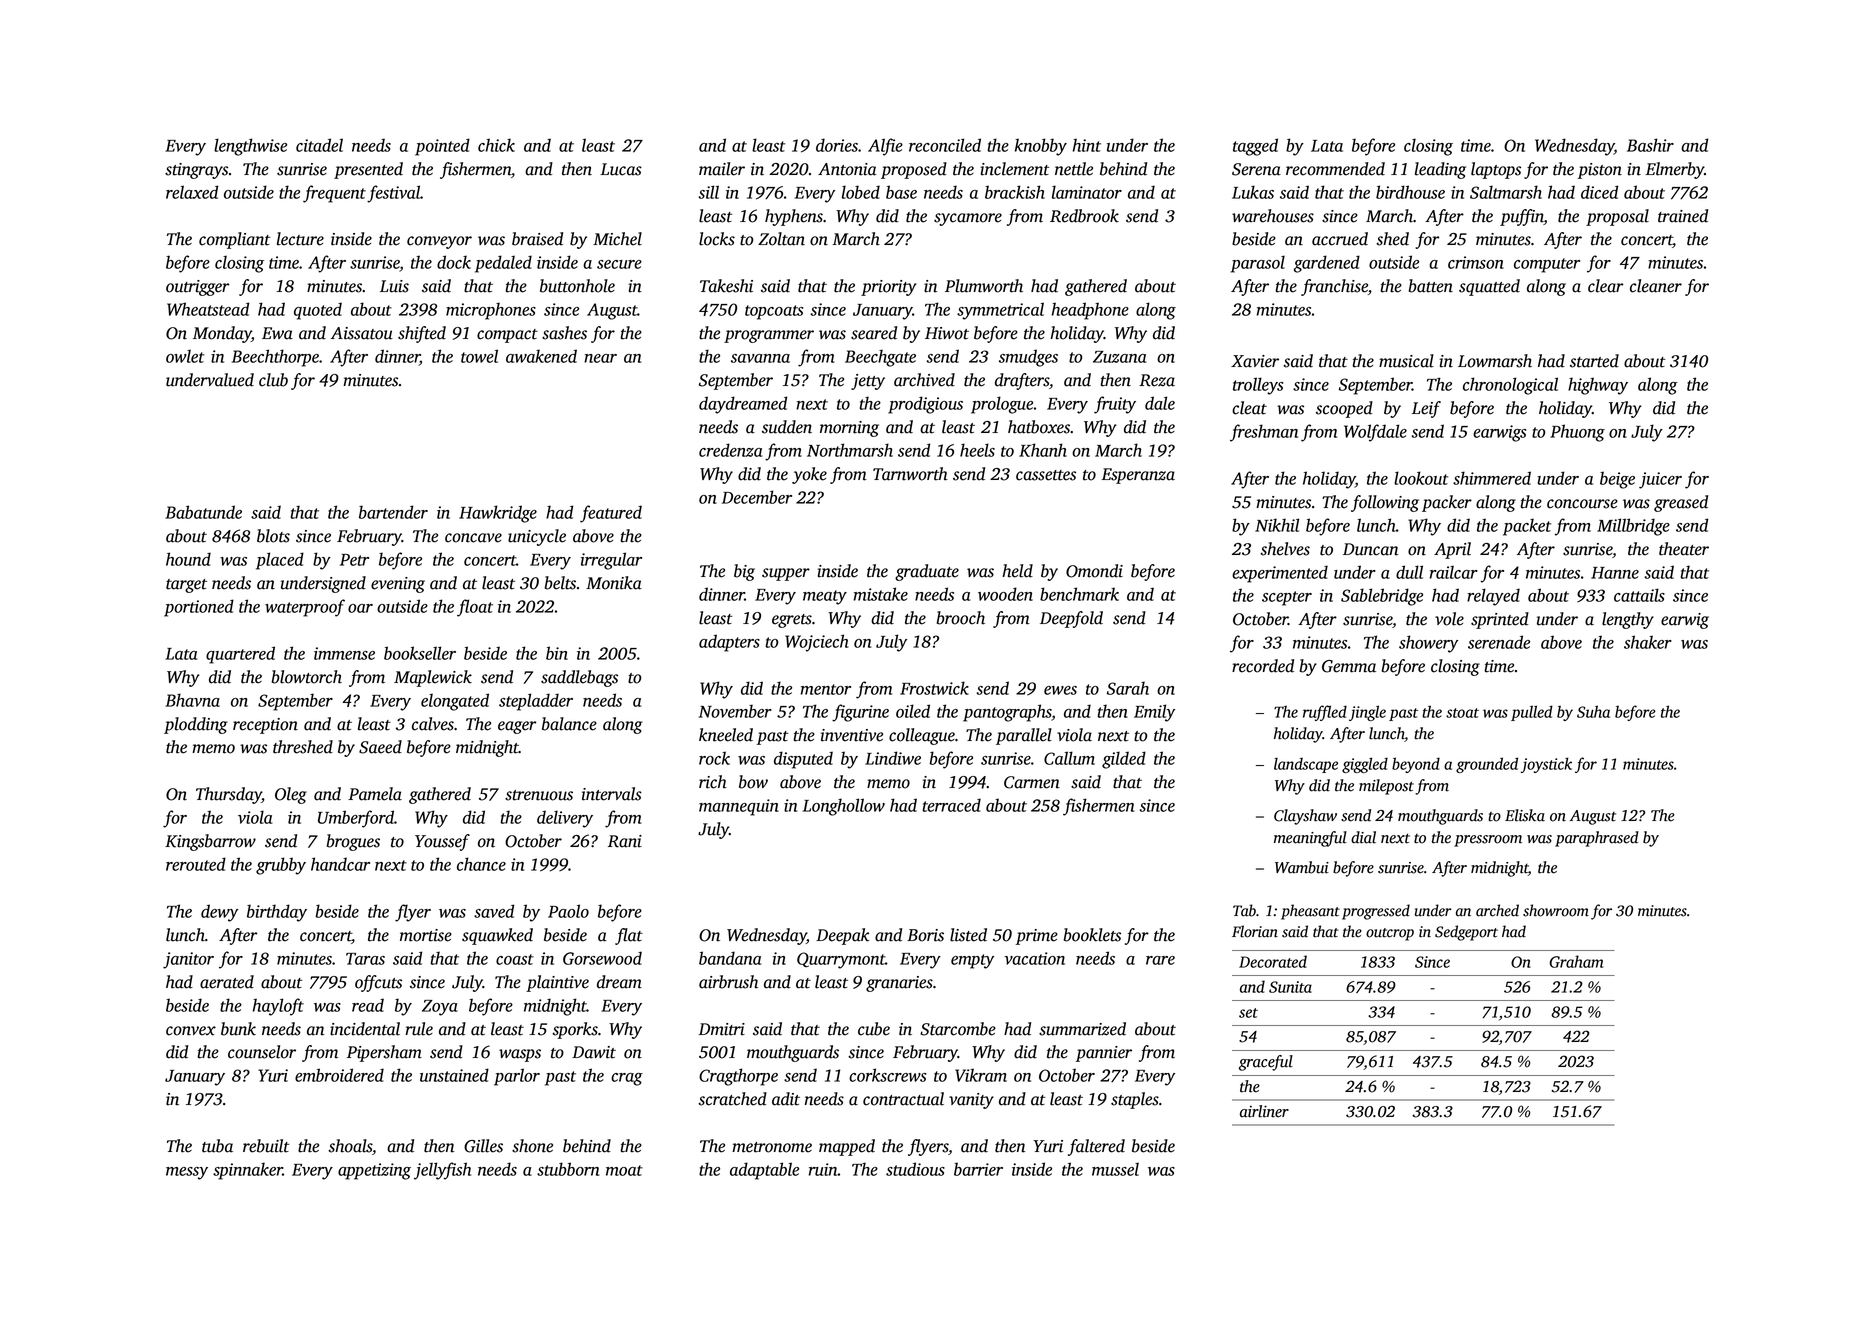  I want to click on pressroom, so click(1488, 841).
